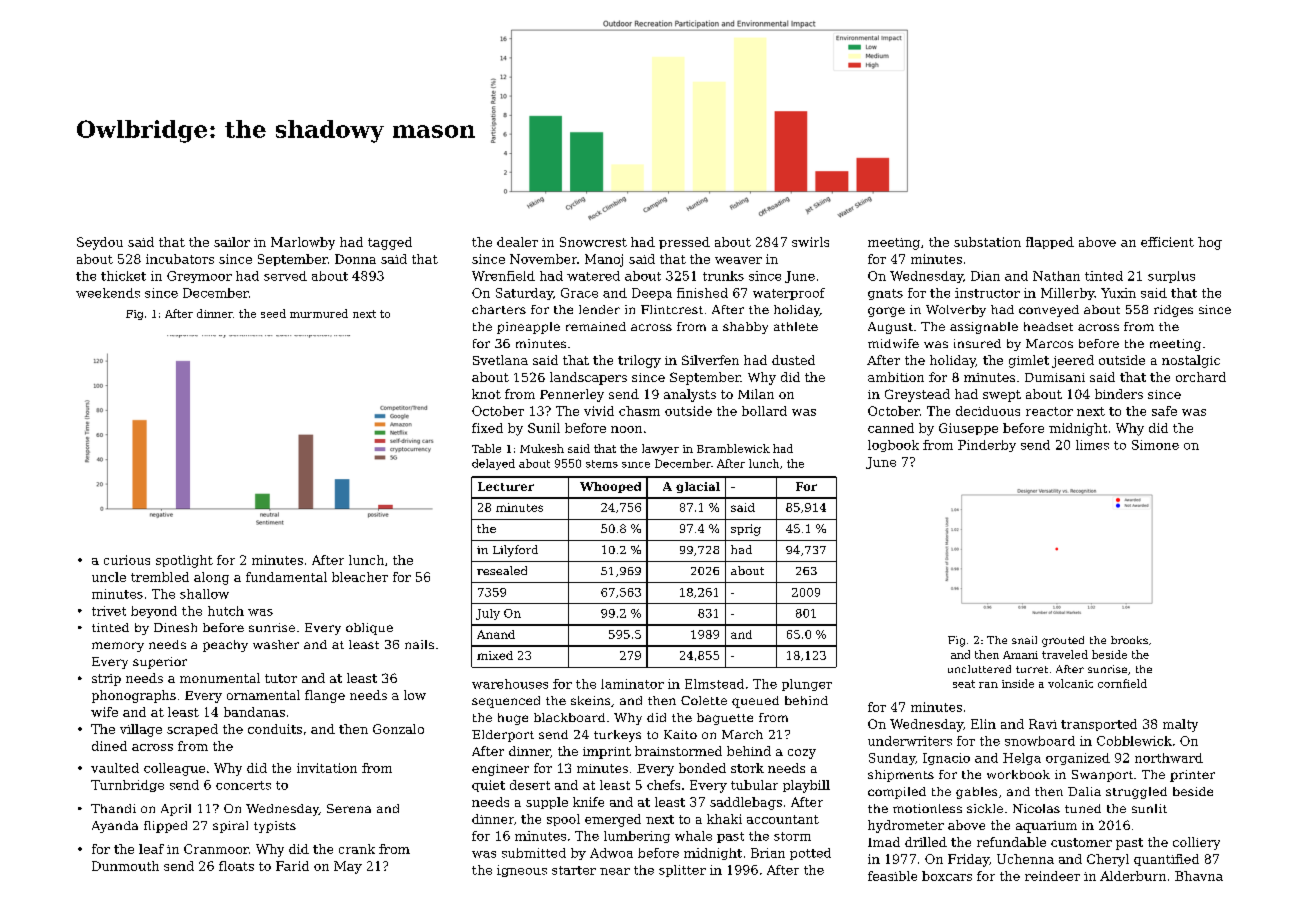 The image size is (1308, 924). Describe the element at coordinates (893, 446) in the screenshot. I see `logbook` at that location.
